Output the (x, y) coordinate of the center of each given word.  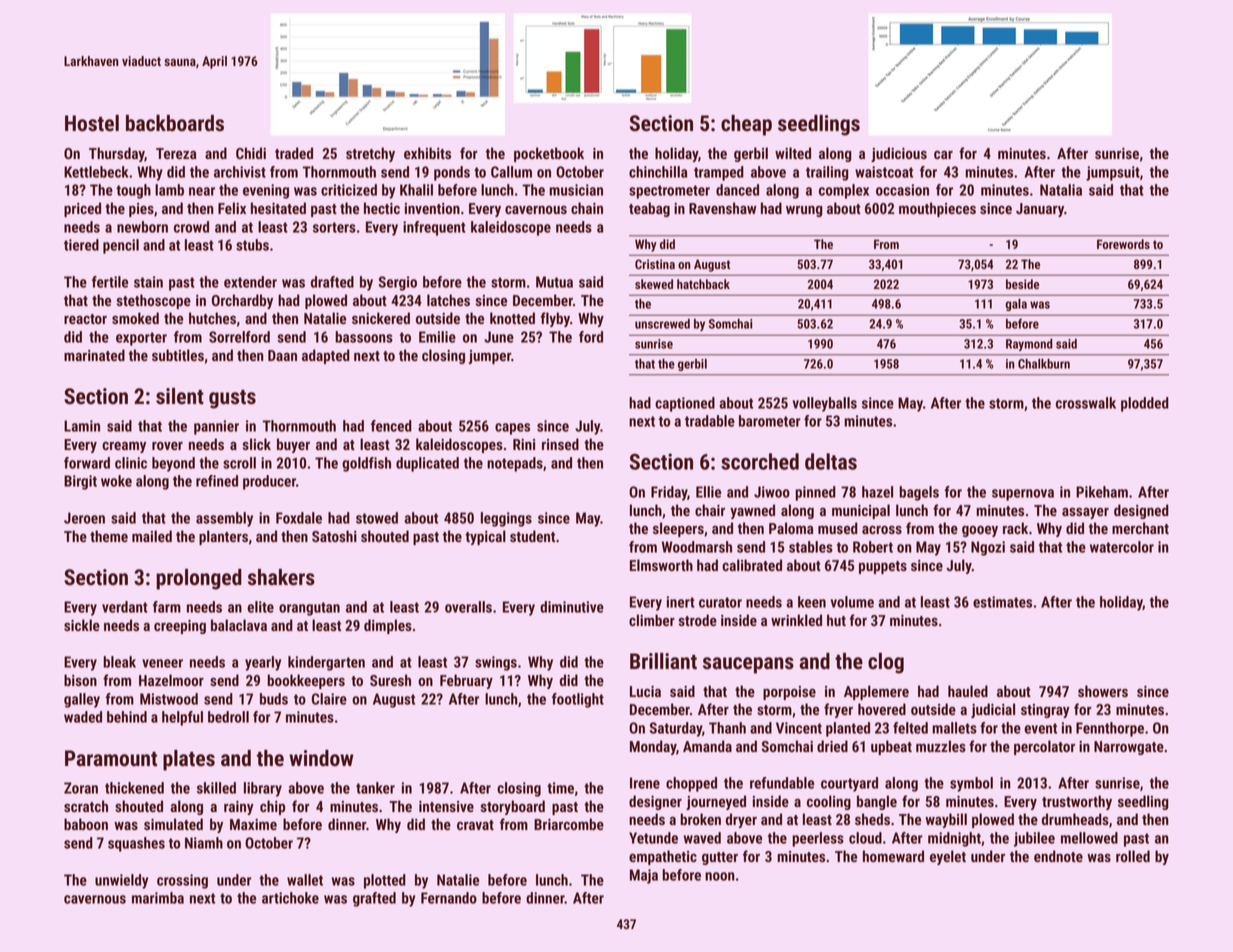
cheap (746, 125)
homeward (893, 856)
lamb (169, 190)
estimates (1002, 602)
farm (167, 607)
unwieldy (121, 881)
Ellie (708, 492)
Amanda (707, 746)
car (943, 154)
